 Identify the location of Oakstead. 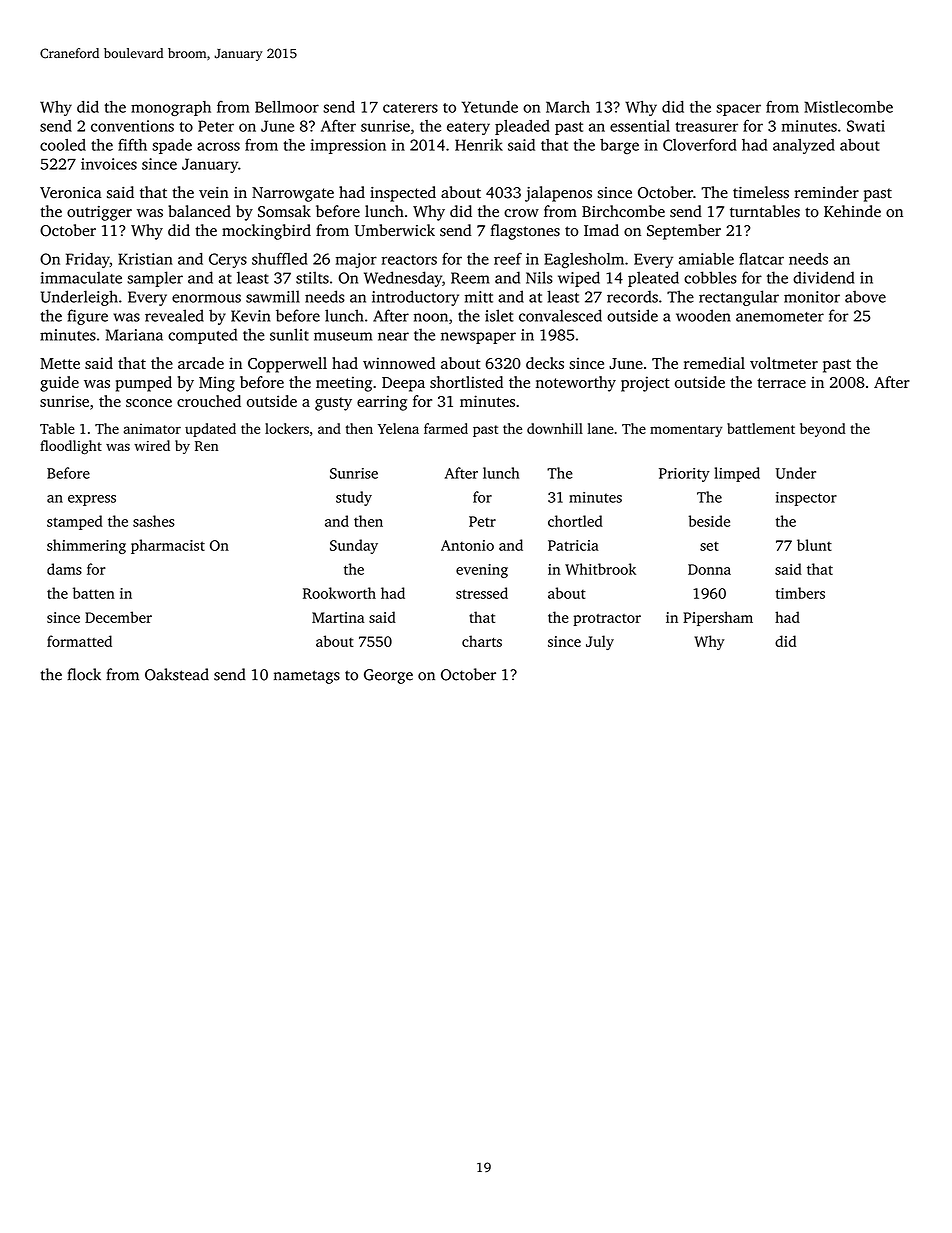
(177, 674).
